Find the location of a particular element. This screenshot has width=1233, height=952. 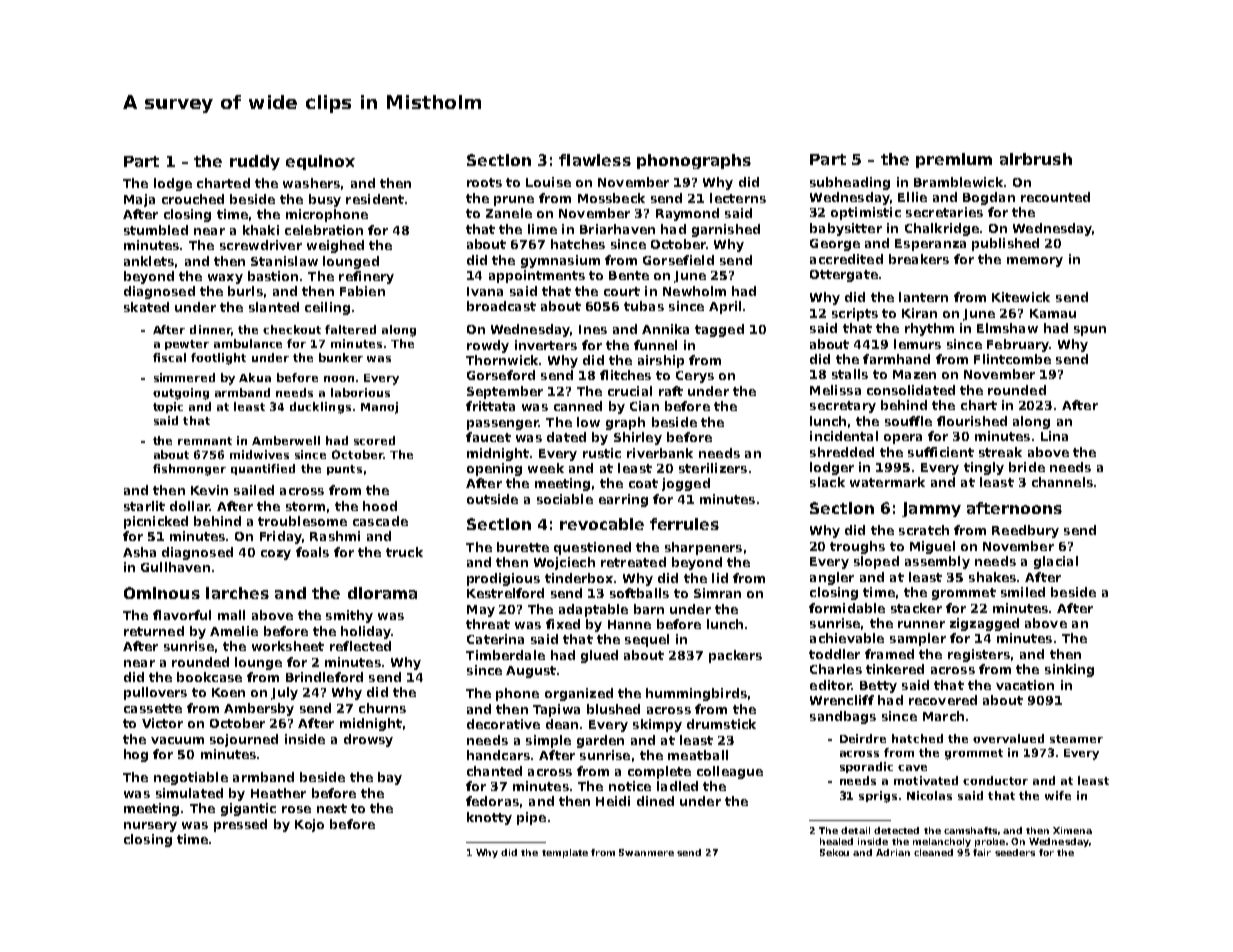

roots is located at coordinates (484, 182).
